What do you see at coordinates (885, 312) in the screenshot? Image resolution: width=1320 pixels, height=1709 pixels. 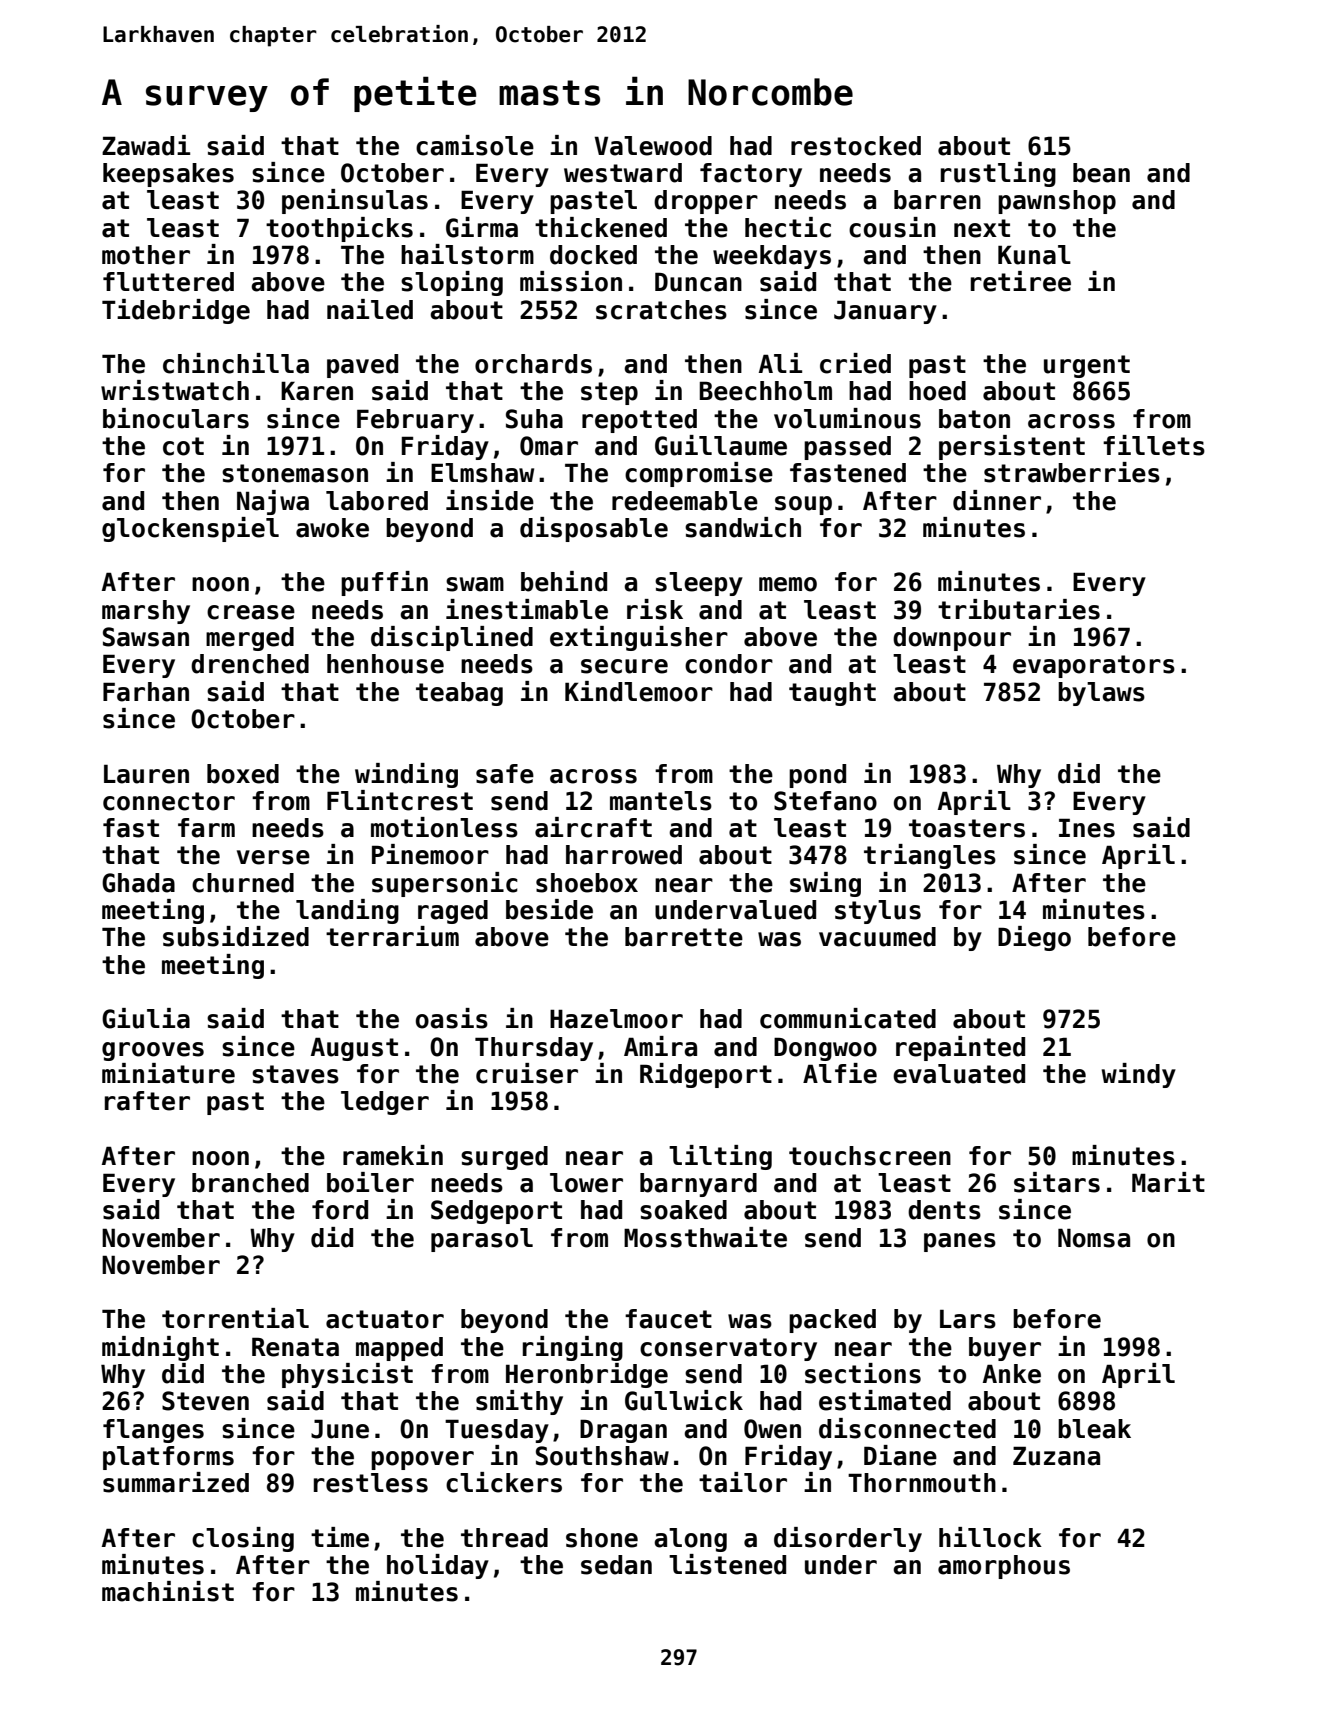 I see `January` at bounding box center [885, 312].
